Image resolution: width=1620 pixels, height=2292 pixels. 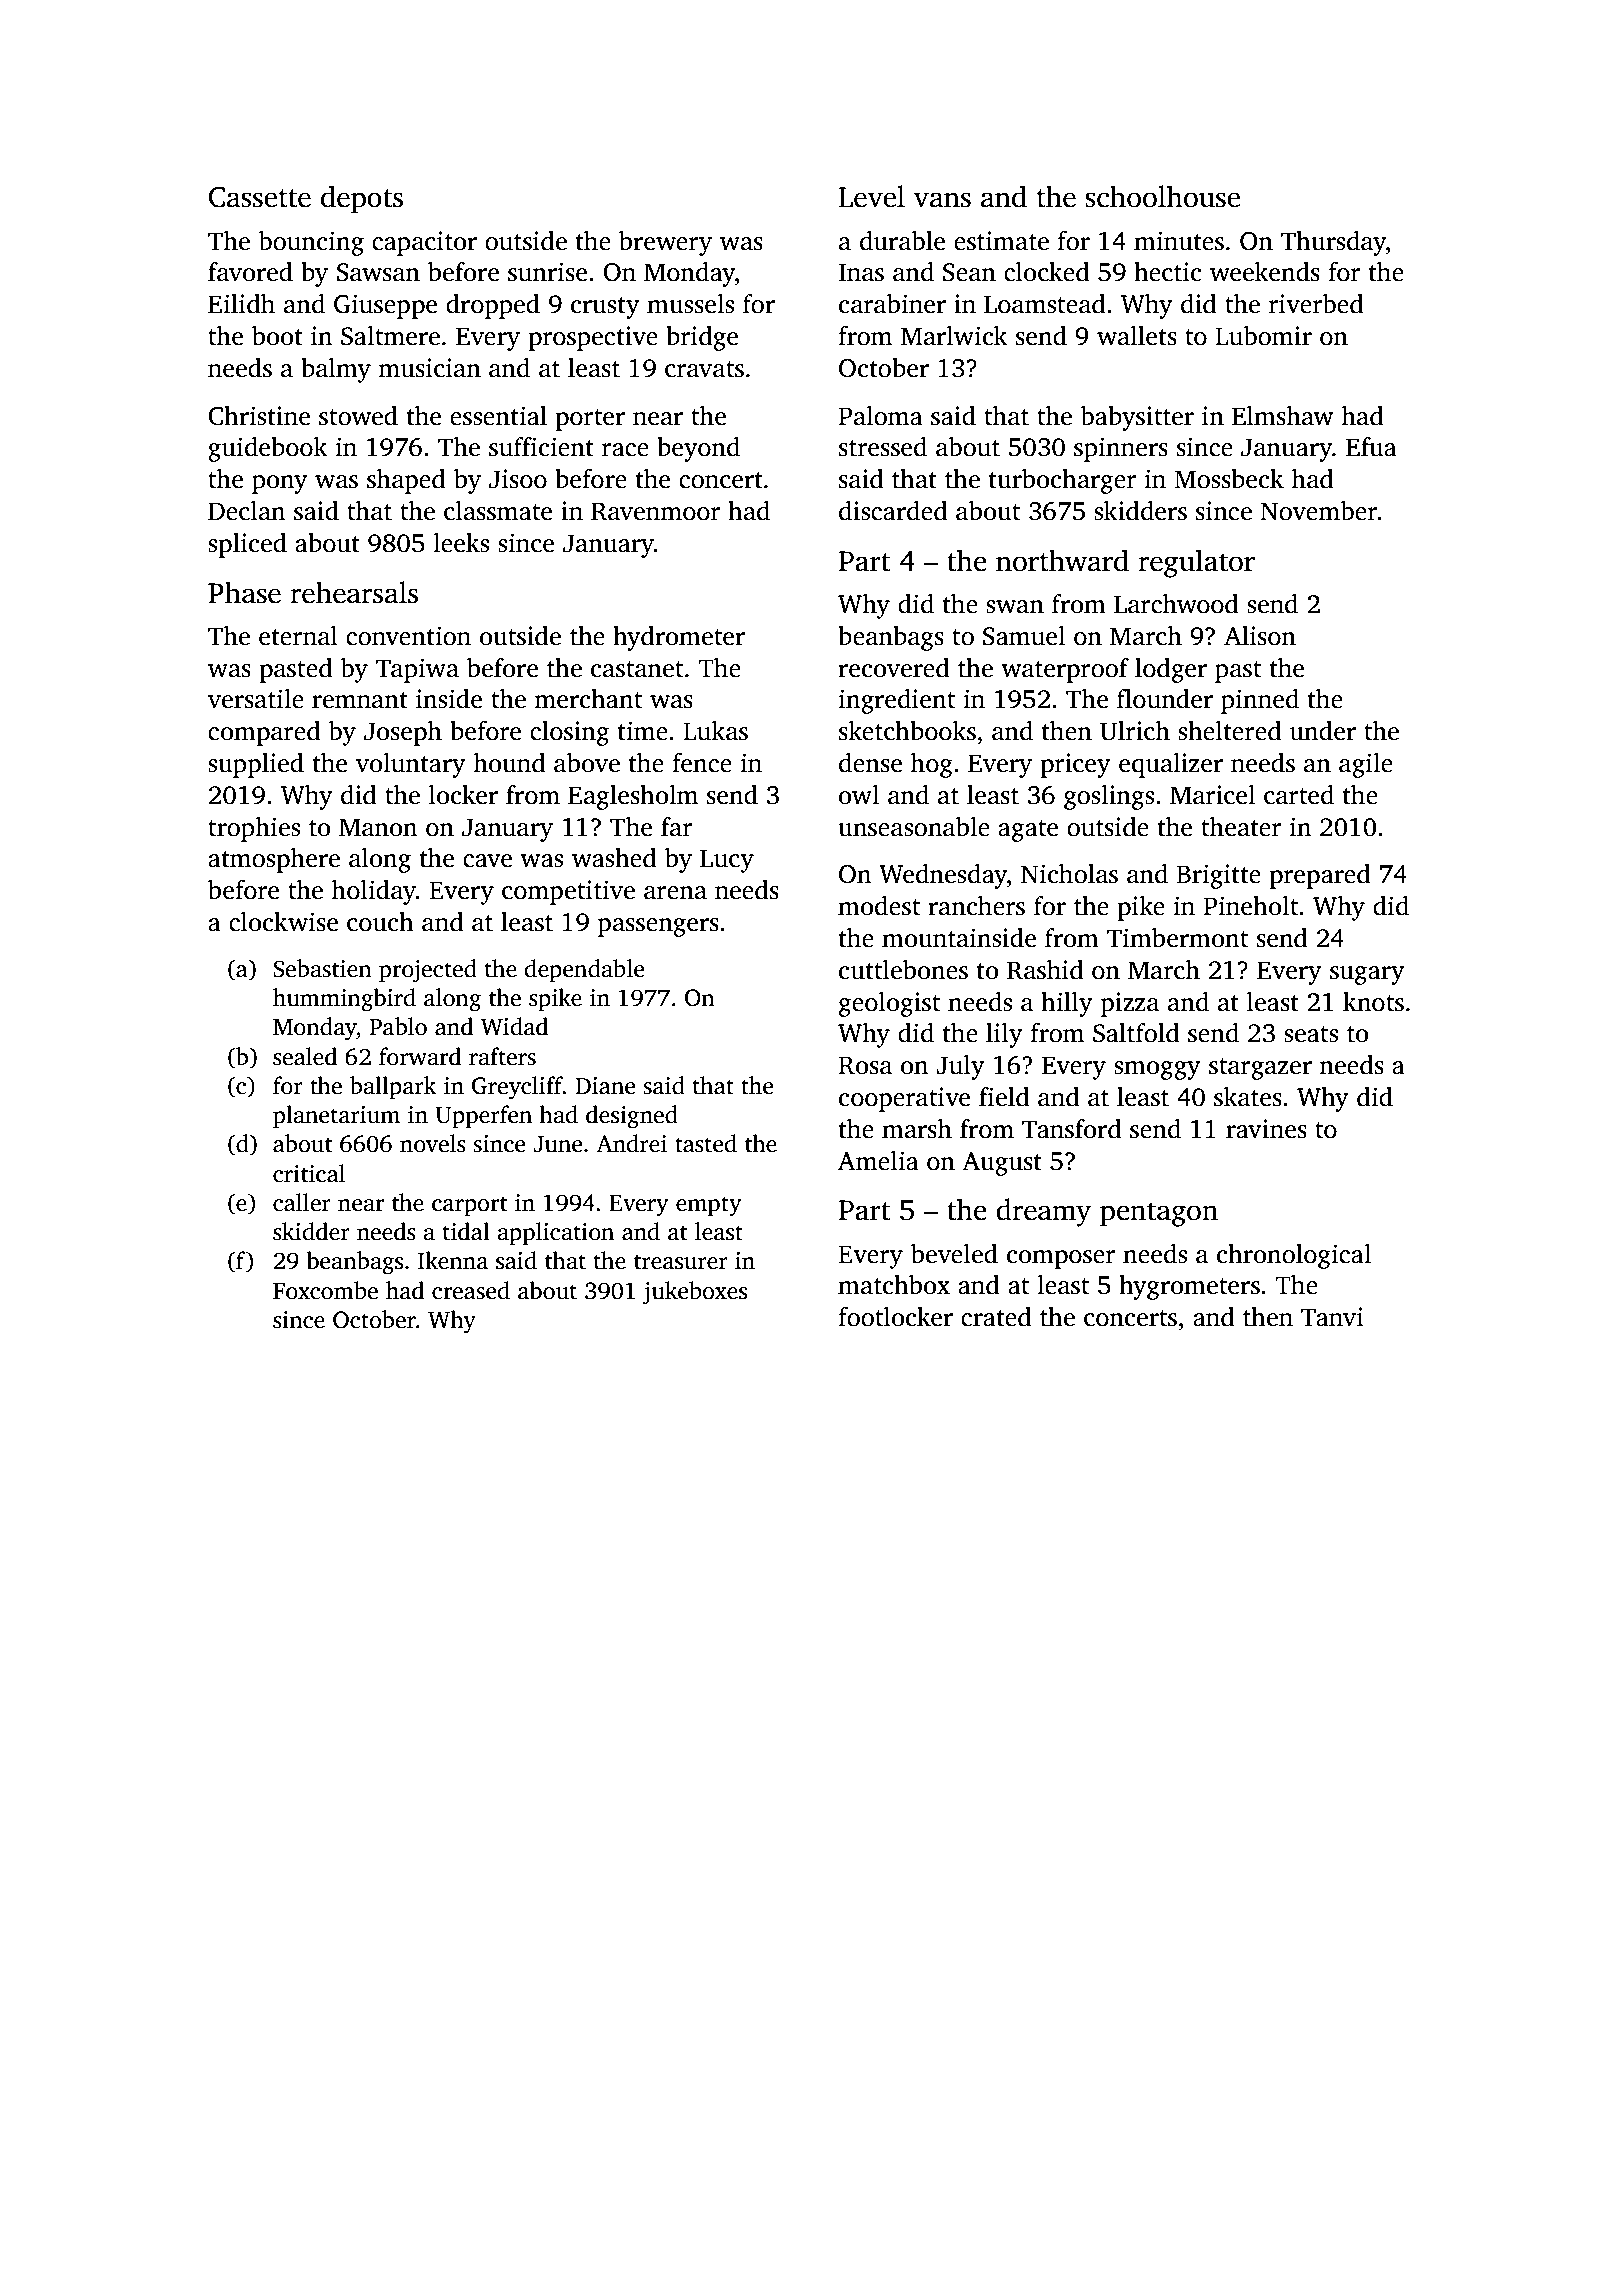 I want to click on schoolhouse, so click(x=1162, y=196).
